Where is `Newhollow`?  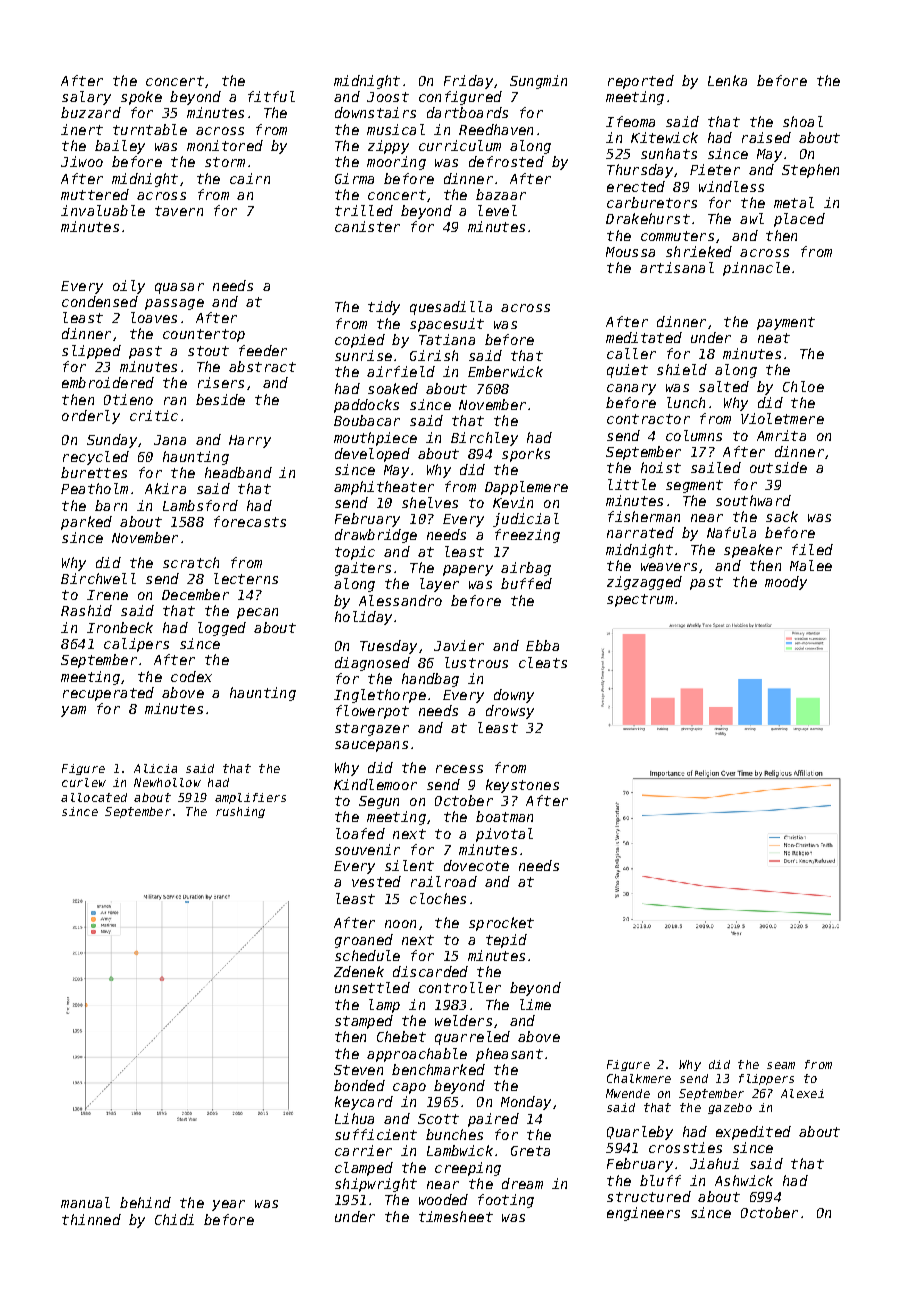 Newhollow is located at coordinates (167, 782).
